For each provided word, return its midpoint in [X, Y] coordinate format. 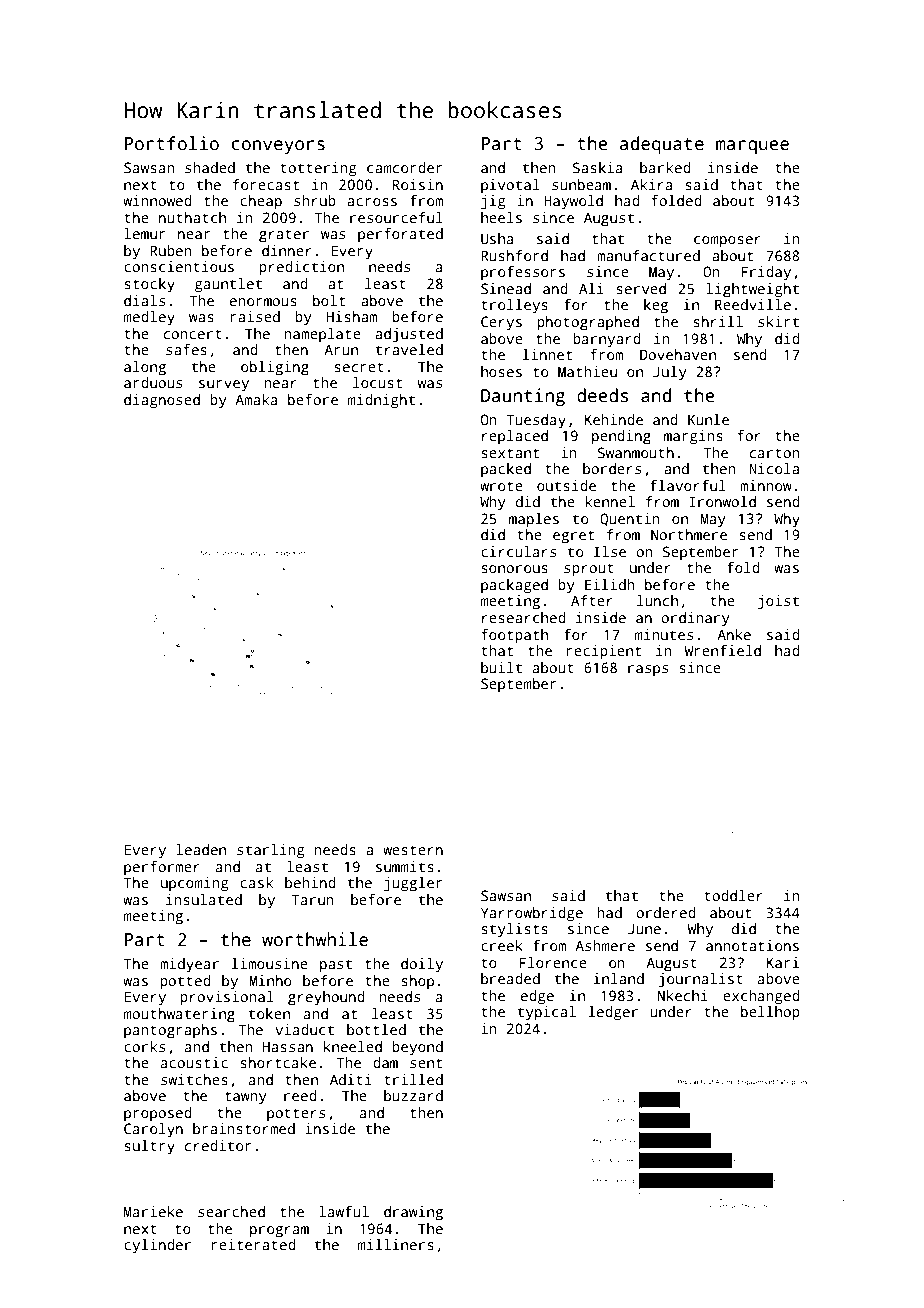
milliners [396, 1244]
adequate [662, 145]
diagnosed [162, 401]
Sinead [506, 288]
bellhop [770, 1013]
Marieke [153, 1211]
